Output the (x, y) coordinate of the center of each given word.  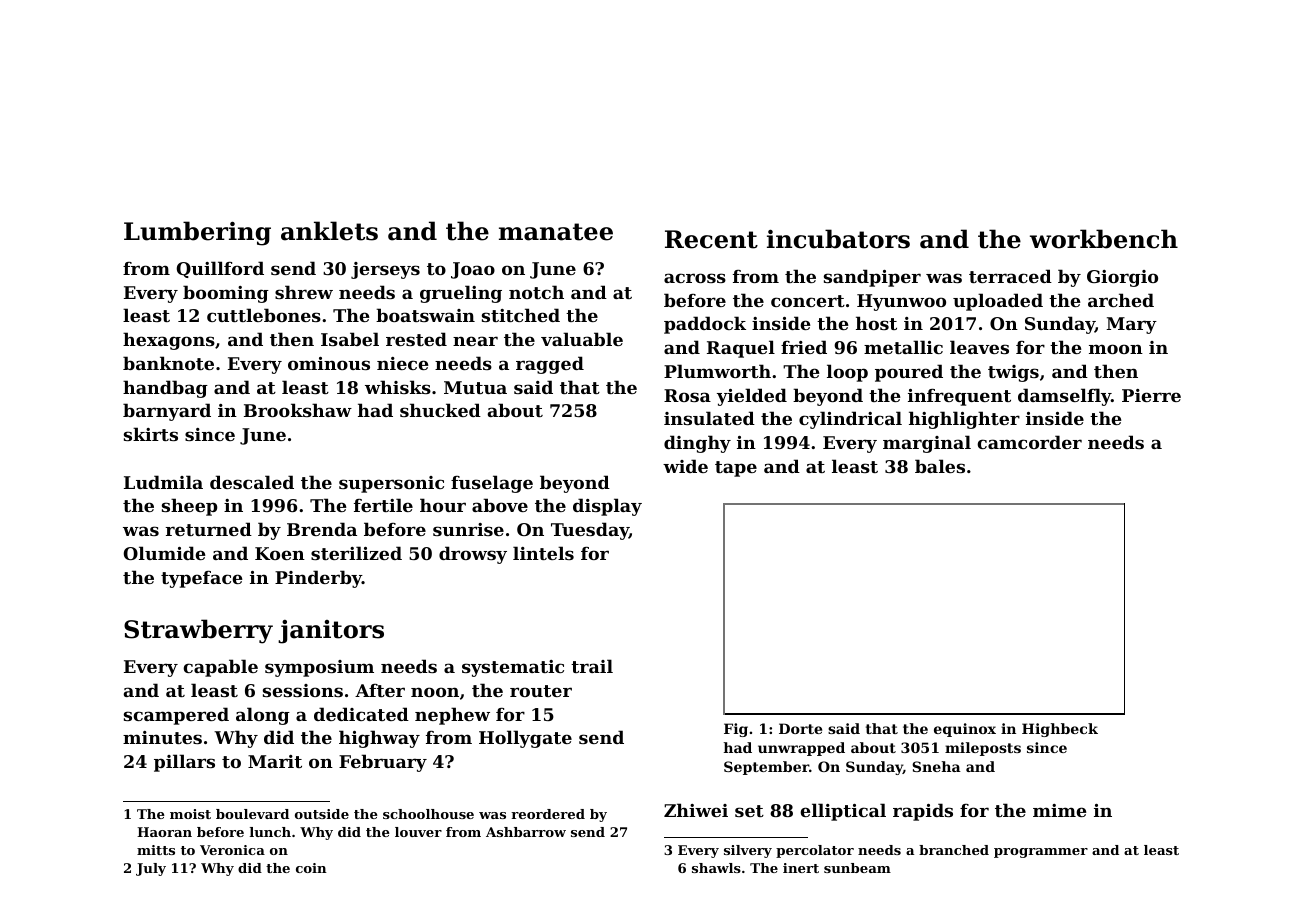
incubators (838, 239)
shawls (716, 868)
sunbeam (857, 868)
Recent (711, 239)
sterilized (356, 553)
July (151, 869)
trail (592, 666)
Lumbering (197, 233)
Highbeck (1060, 730)
